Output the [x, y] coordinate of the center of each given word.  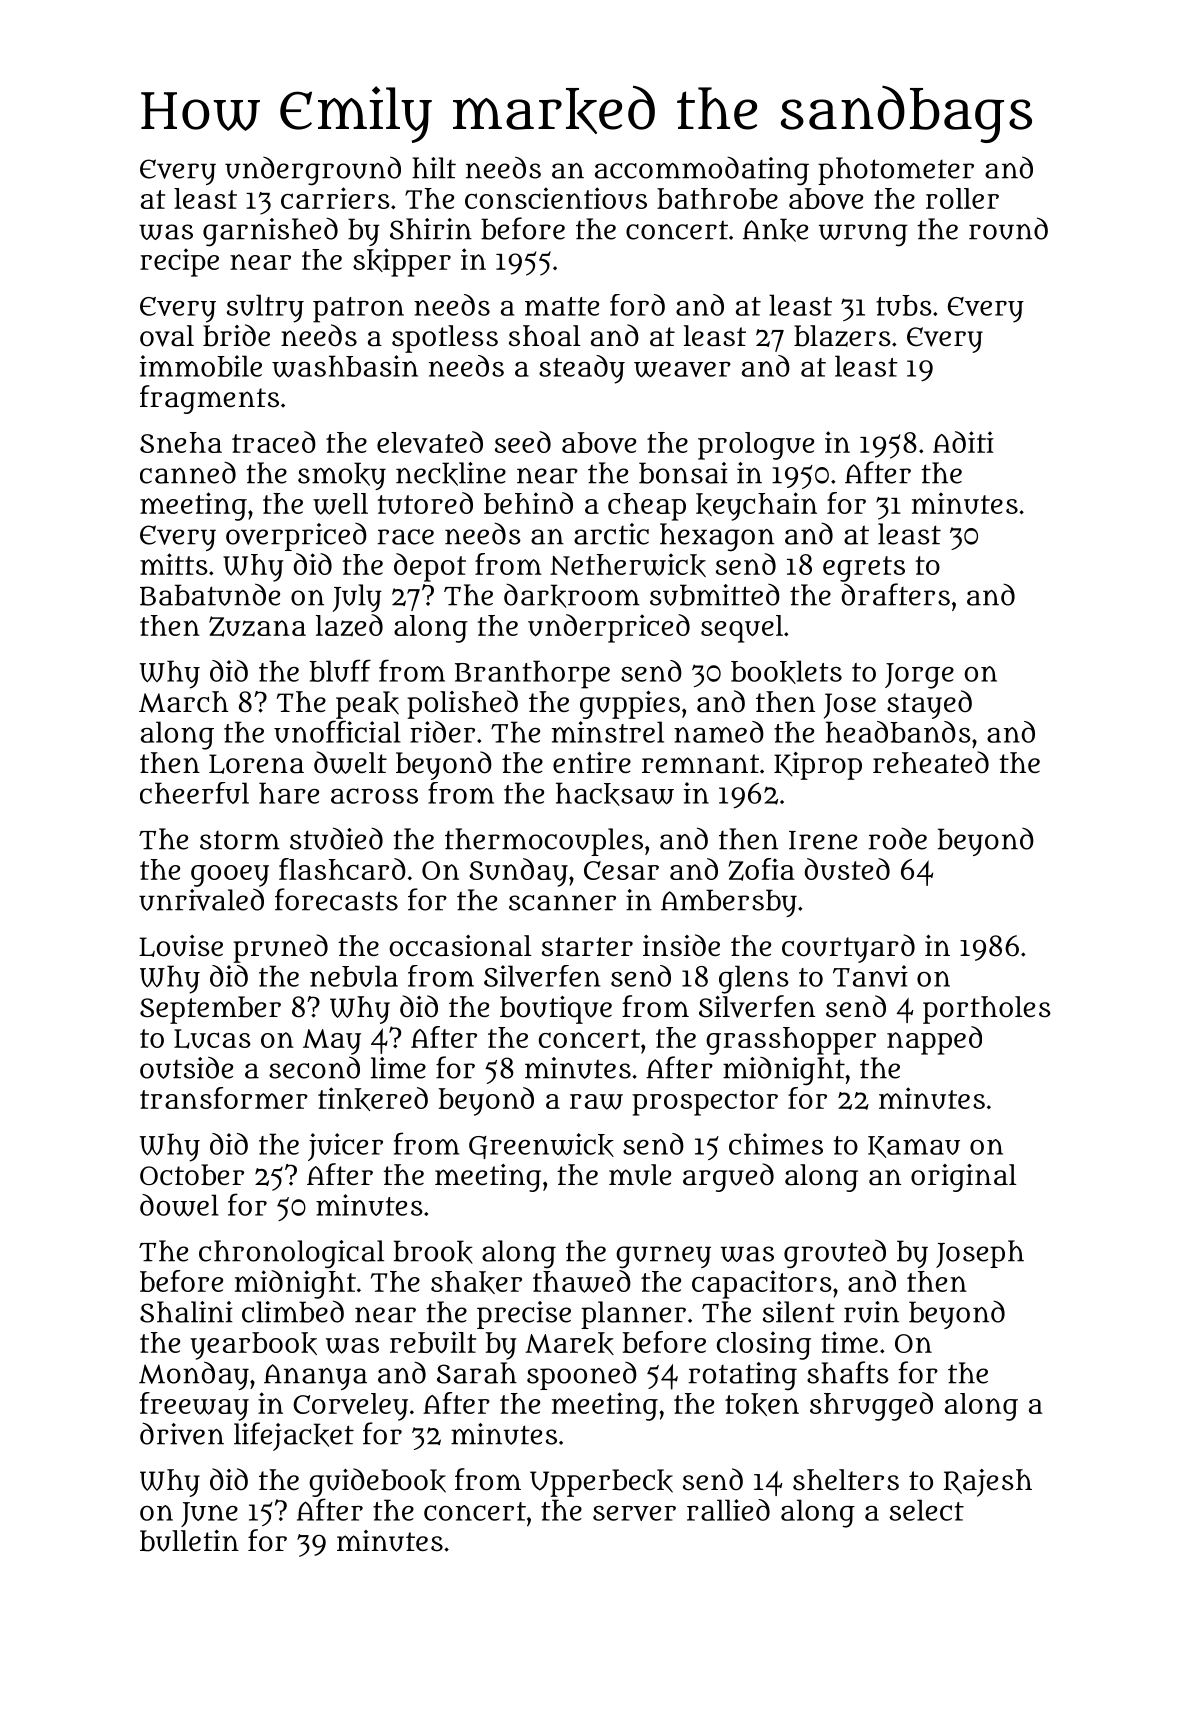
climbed [293, 1311]
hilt [434, 168]
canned [188, 472]
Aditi [963, 442]
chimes [776, 1144]
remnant [700, 764]
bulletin [189, 1541]
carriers [335, 198]
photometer [896, 171]
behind [528, 503]
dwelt [350, 762]
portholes [987, 1010]
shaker [476, 1282]
